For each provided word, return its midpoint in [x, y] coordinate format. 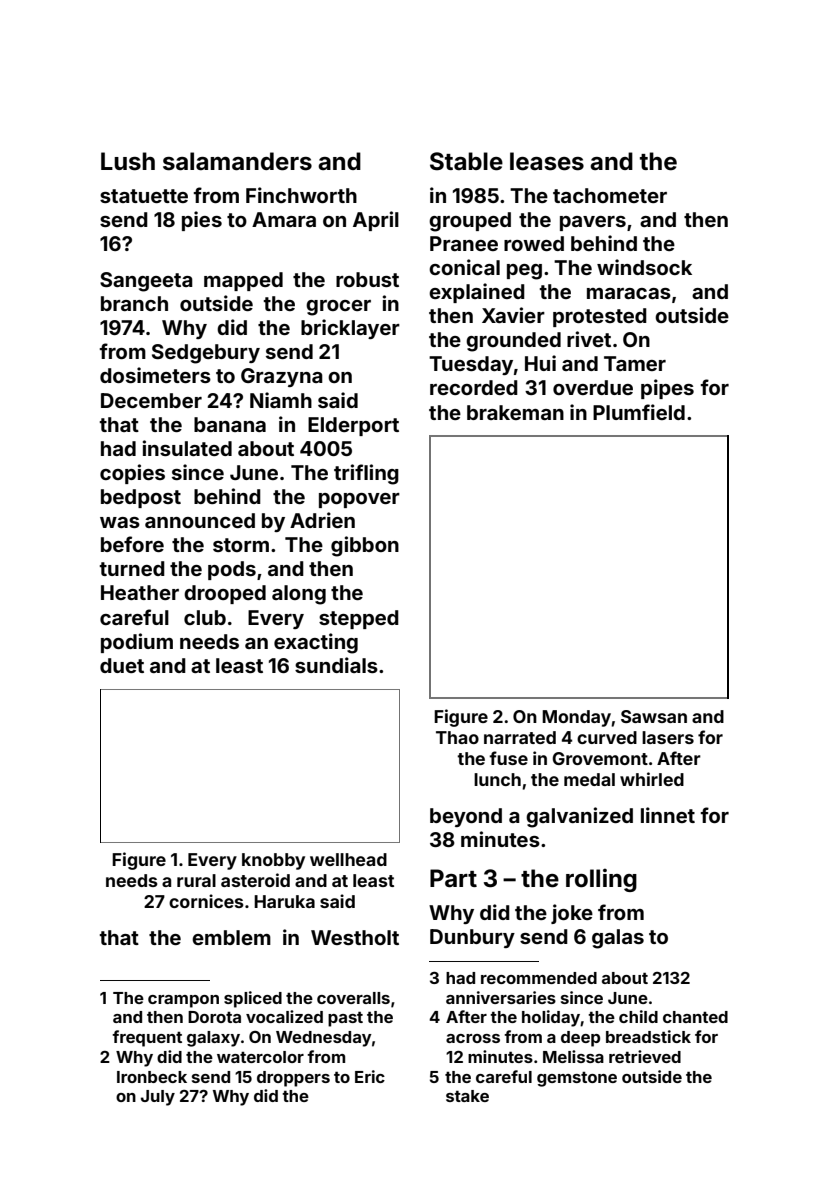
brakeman [515, 412]
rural [196, 880]
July [158, 1098]
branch [134, 303]
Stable [466, 161]
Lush [128, 161]
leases [547, 161]
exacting [316, 643]
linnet [668, 815]
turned [132, 568]
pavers [593, 223]
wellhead [348, 859]
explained [477, 293]
